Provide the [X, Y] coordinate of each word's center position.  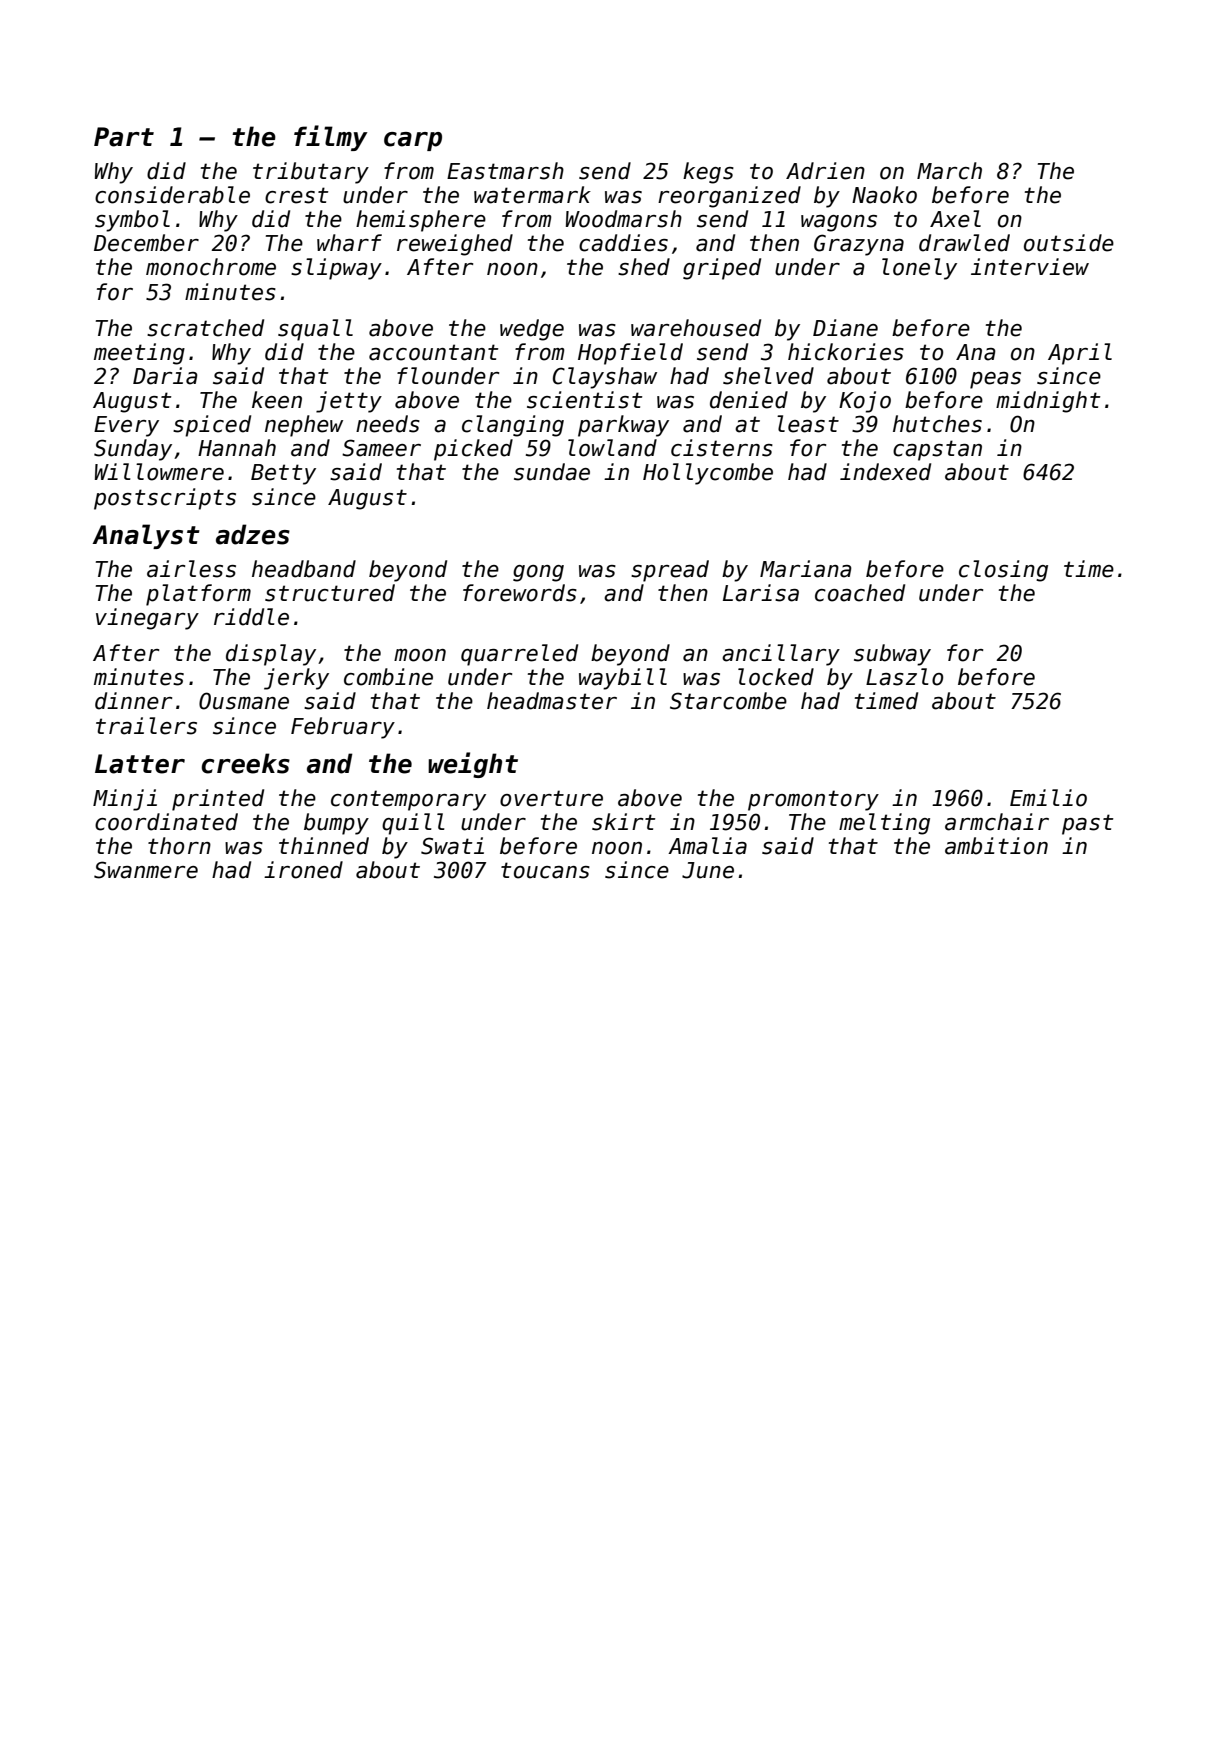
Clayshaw [605, 378]
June [708, 870]
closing [1003, 571]
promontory [813, 800]
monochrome [211, 267]
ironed [303, 870]
